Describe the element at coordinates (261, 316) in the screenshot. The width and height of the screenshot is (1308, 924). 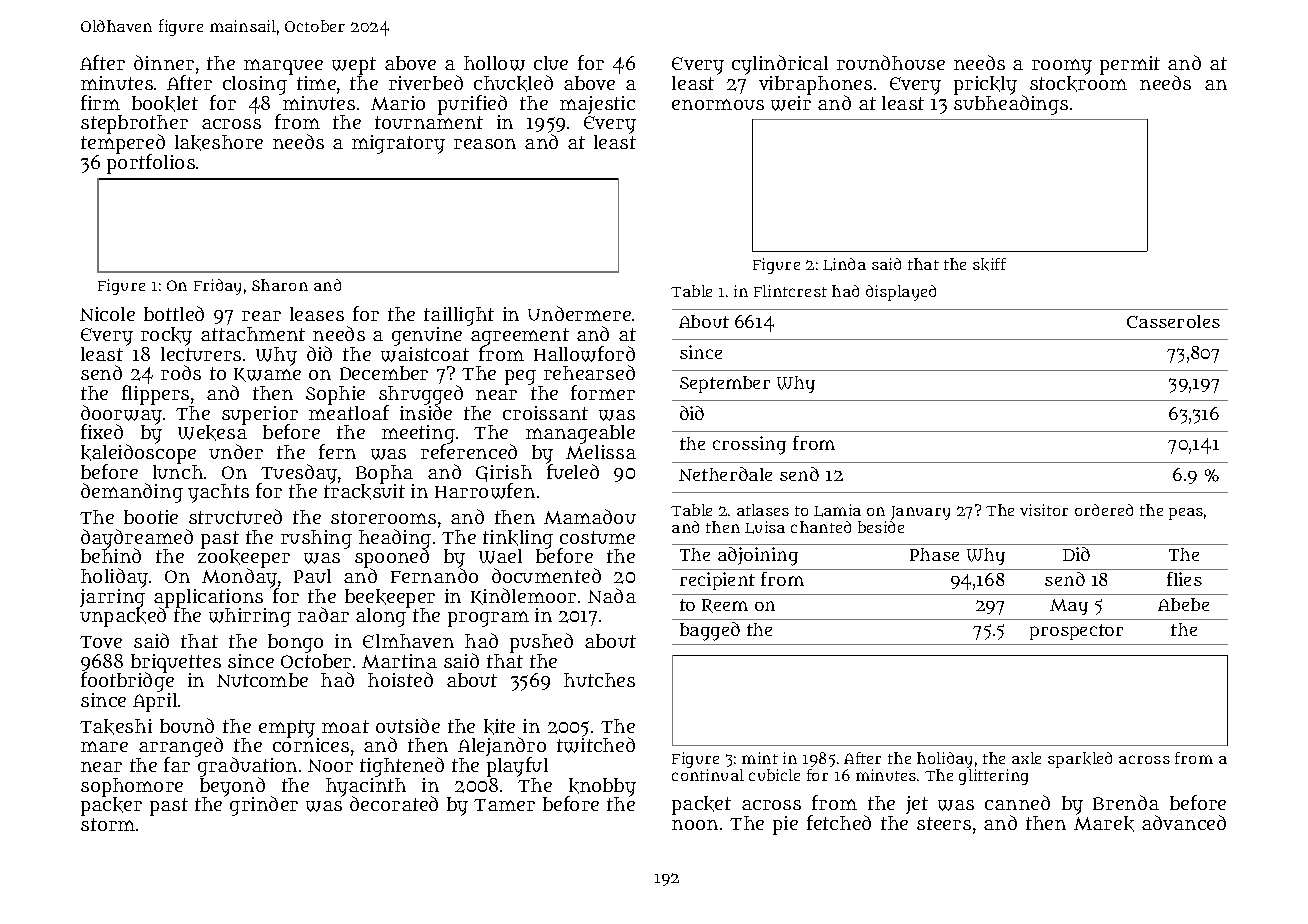
I see `rear` at that location.
